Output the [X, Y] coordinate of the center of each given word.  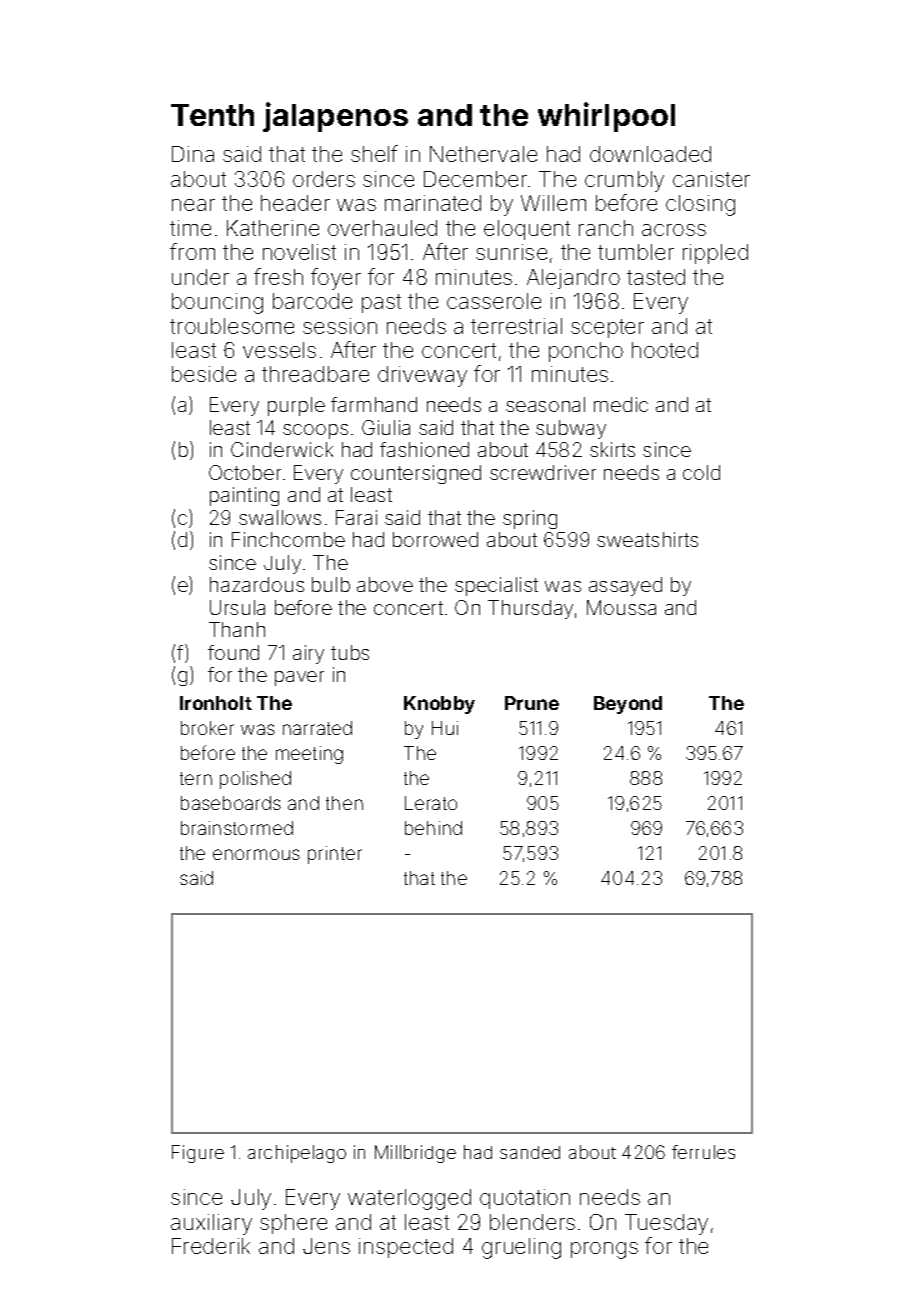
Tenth [212, 115]
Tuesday [666, 1224]
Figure [198, 1154]
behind [433, 828]
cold [701, 472]
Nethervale [483, 154]
